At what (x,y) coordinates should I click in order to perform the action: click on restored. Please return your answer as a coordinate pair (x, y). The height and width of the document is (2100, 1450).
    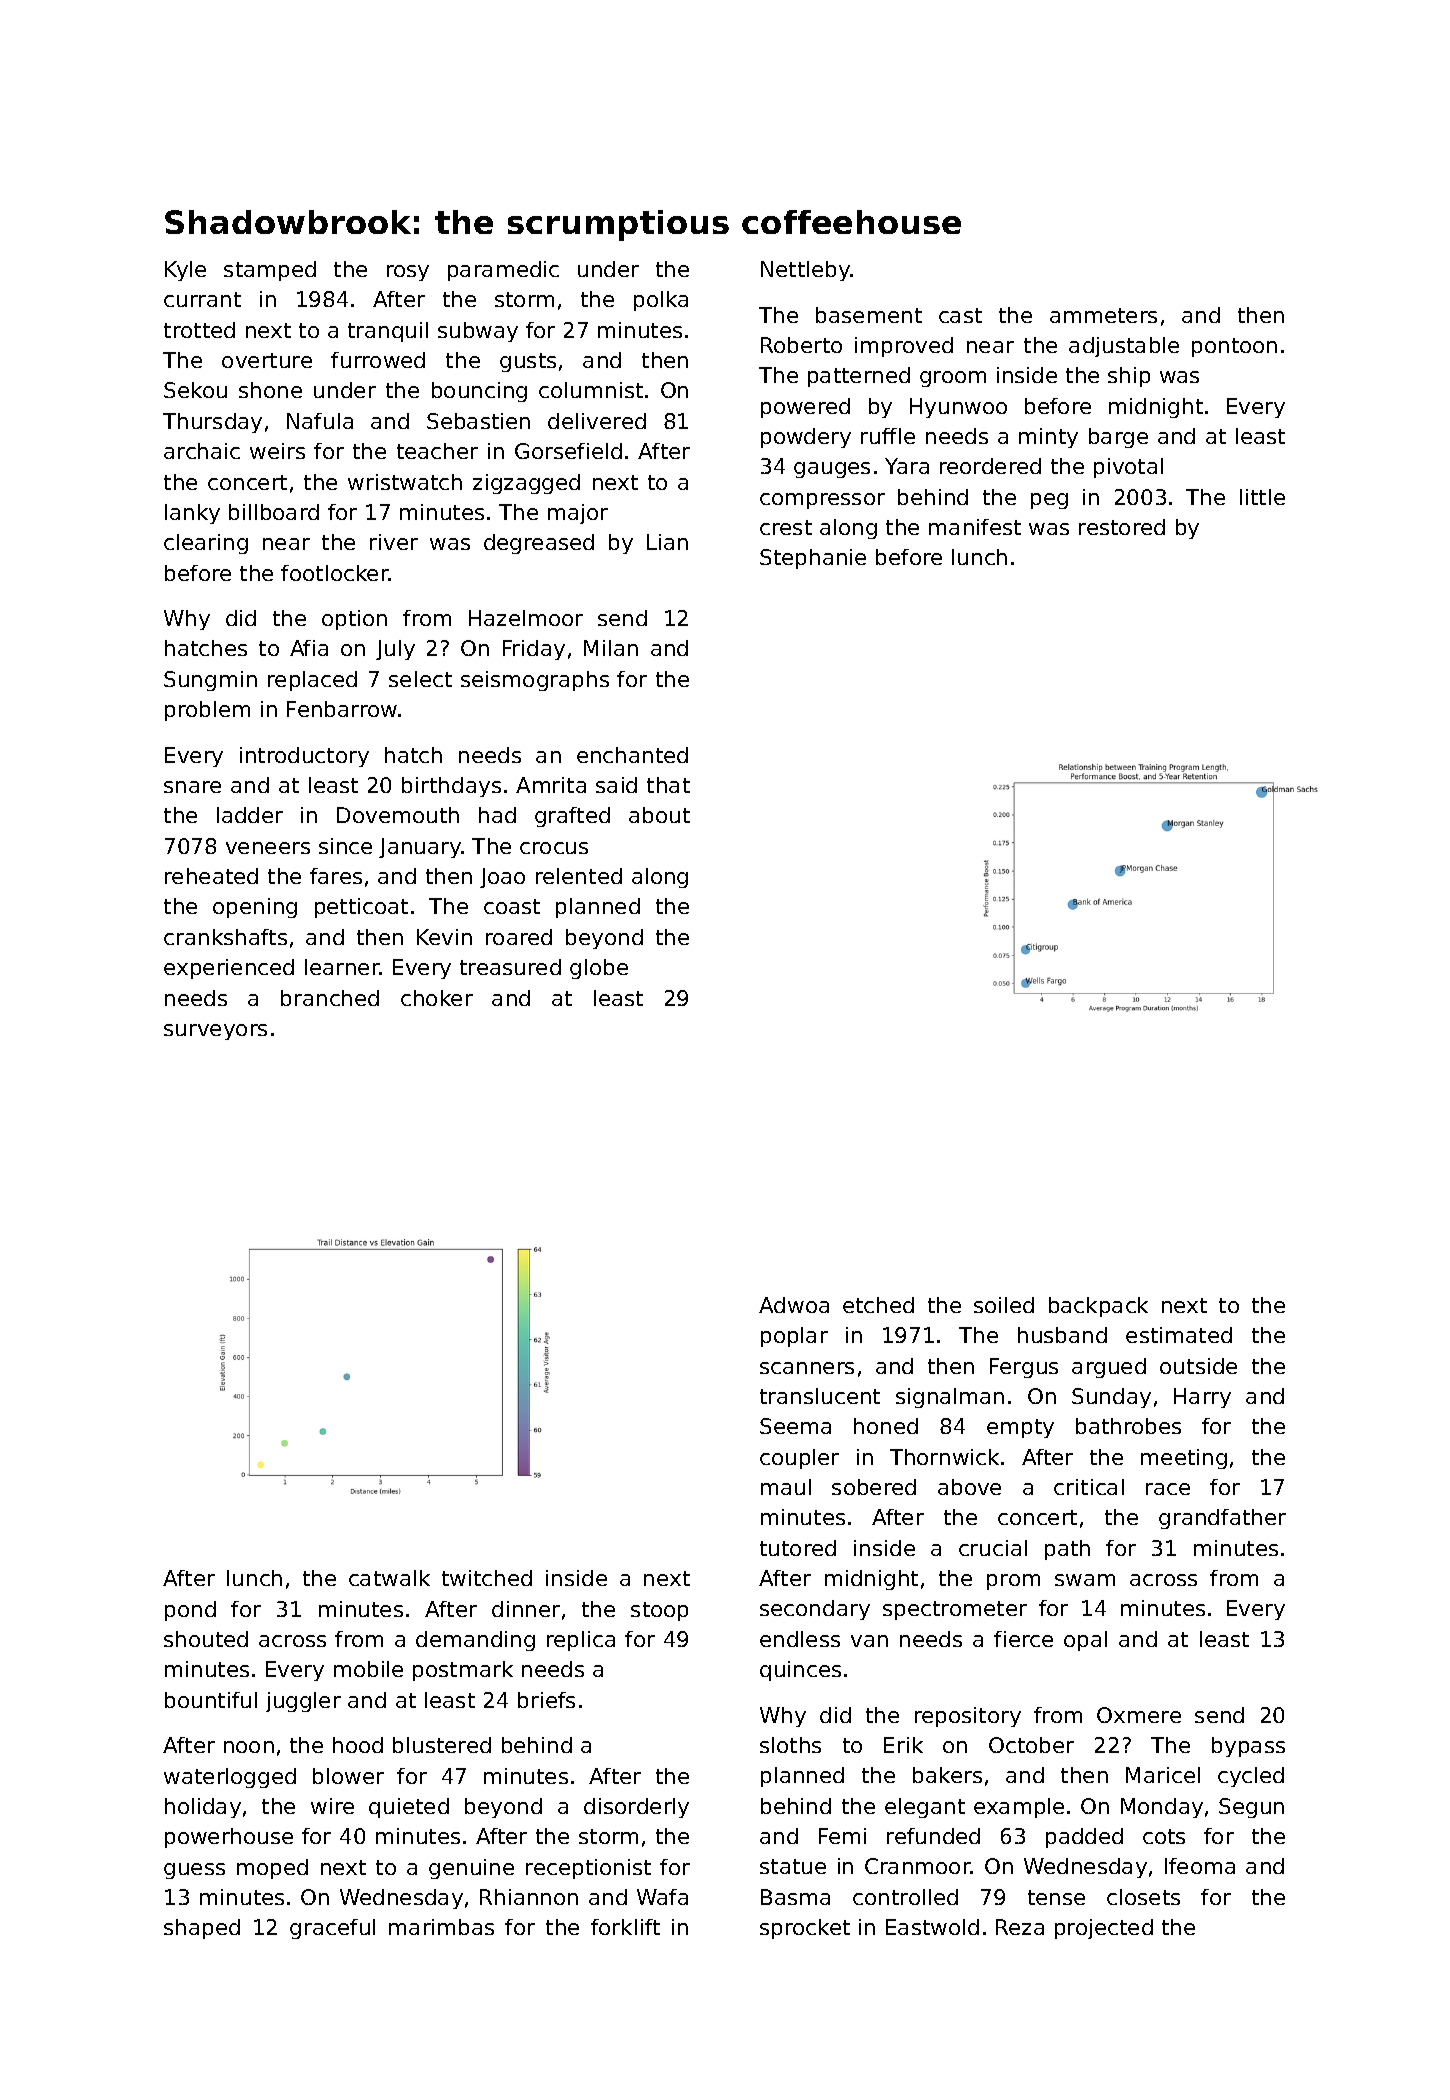
    Looking at the image, I should click on (1122, 527).
